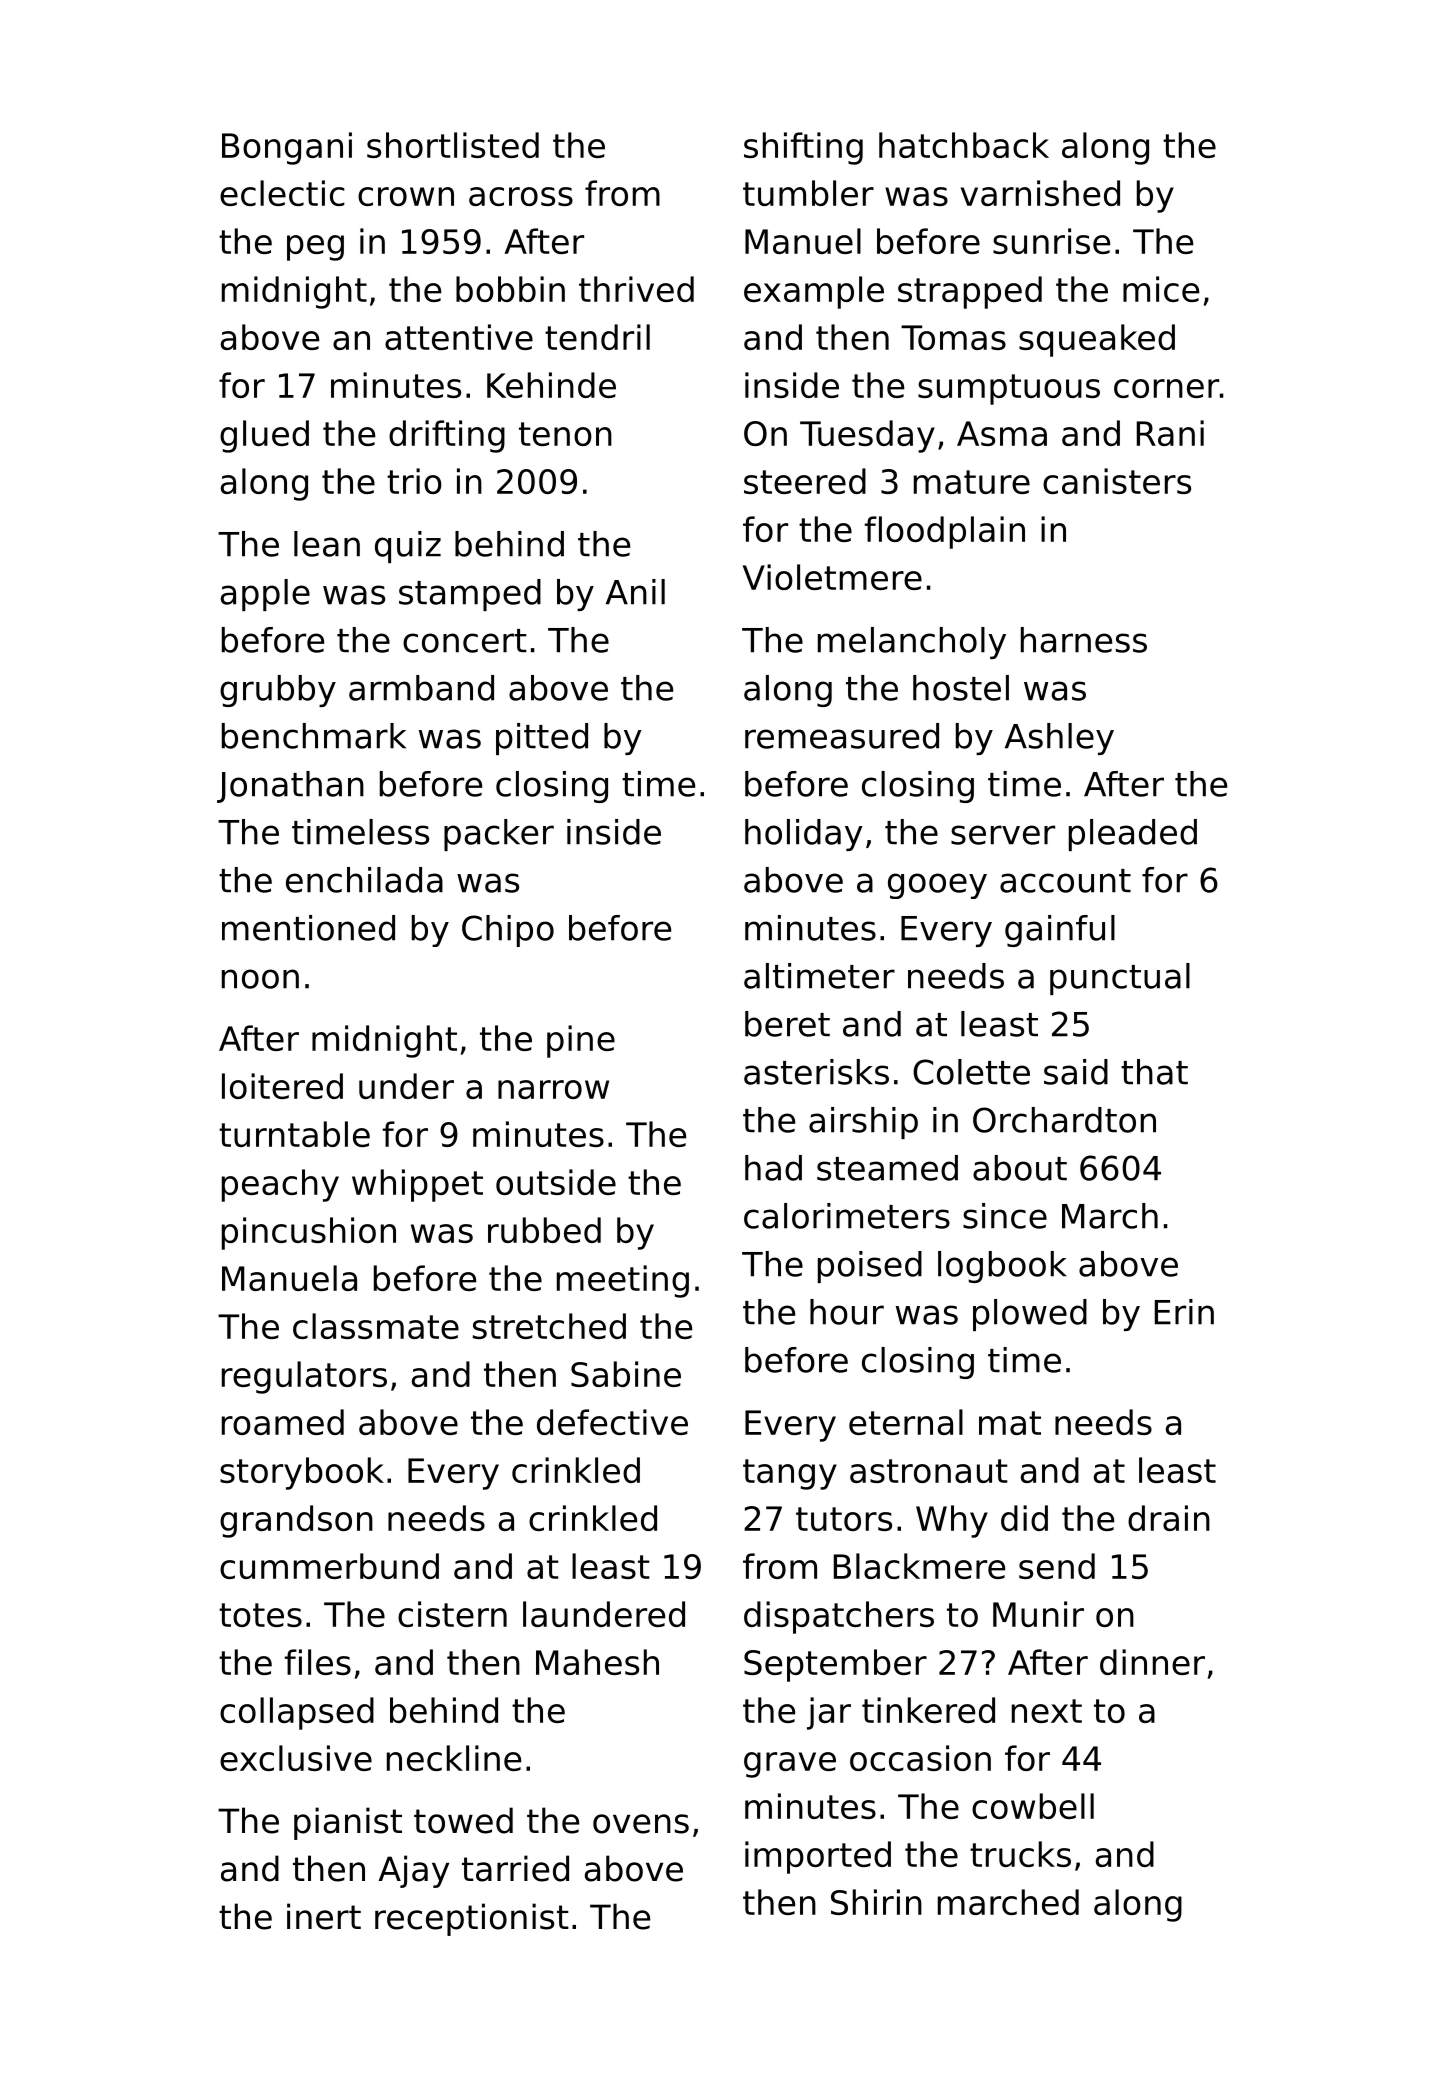 This document has height=2100, width=1450. Describe the element at coordinates (472, 1919) in the document. I see `receptionist` at that location.
